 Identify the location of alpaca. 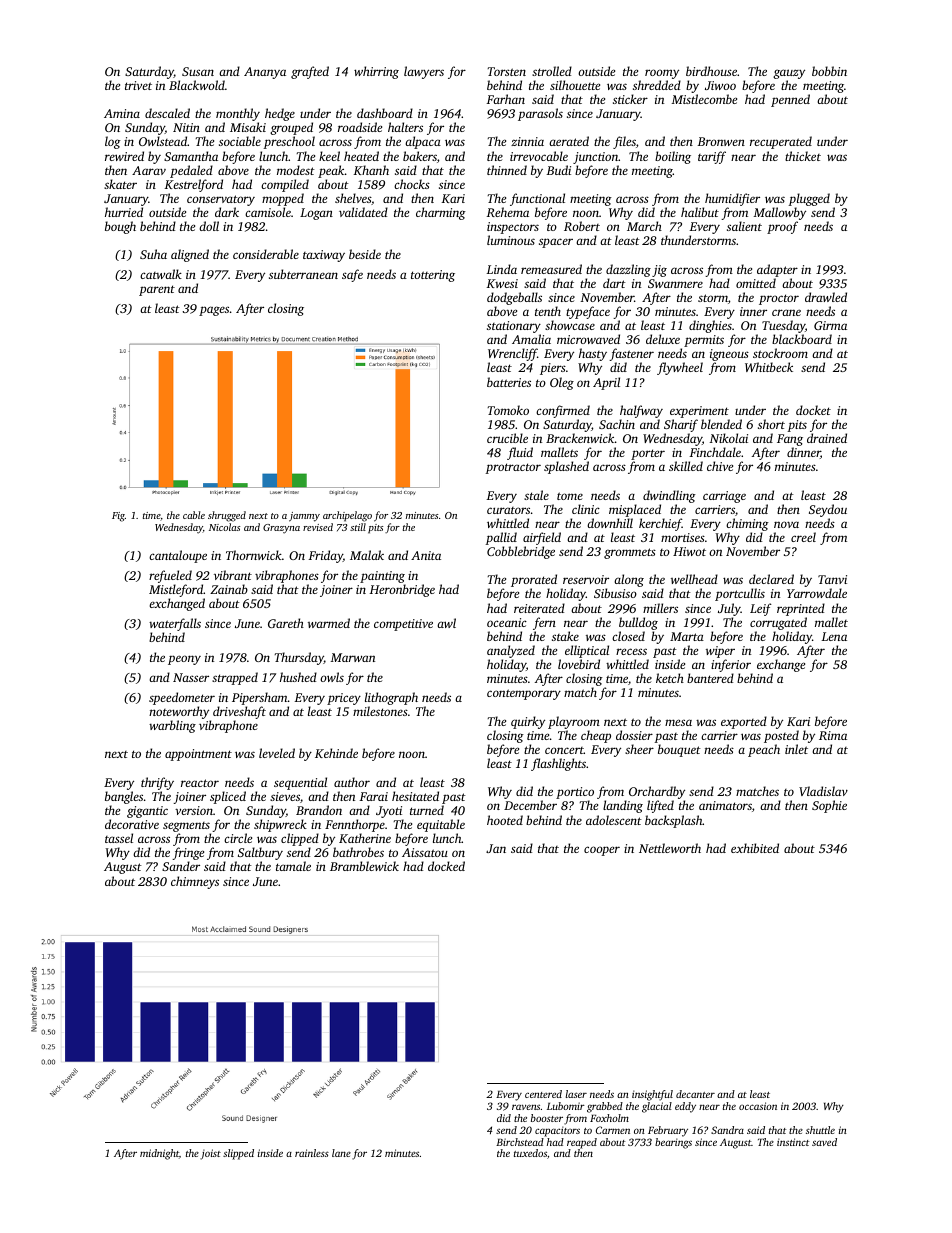
(423, 143).
